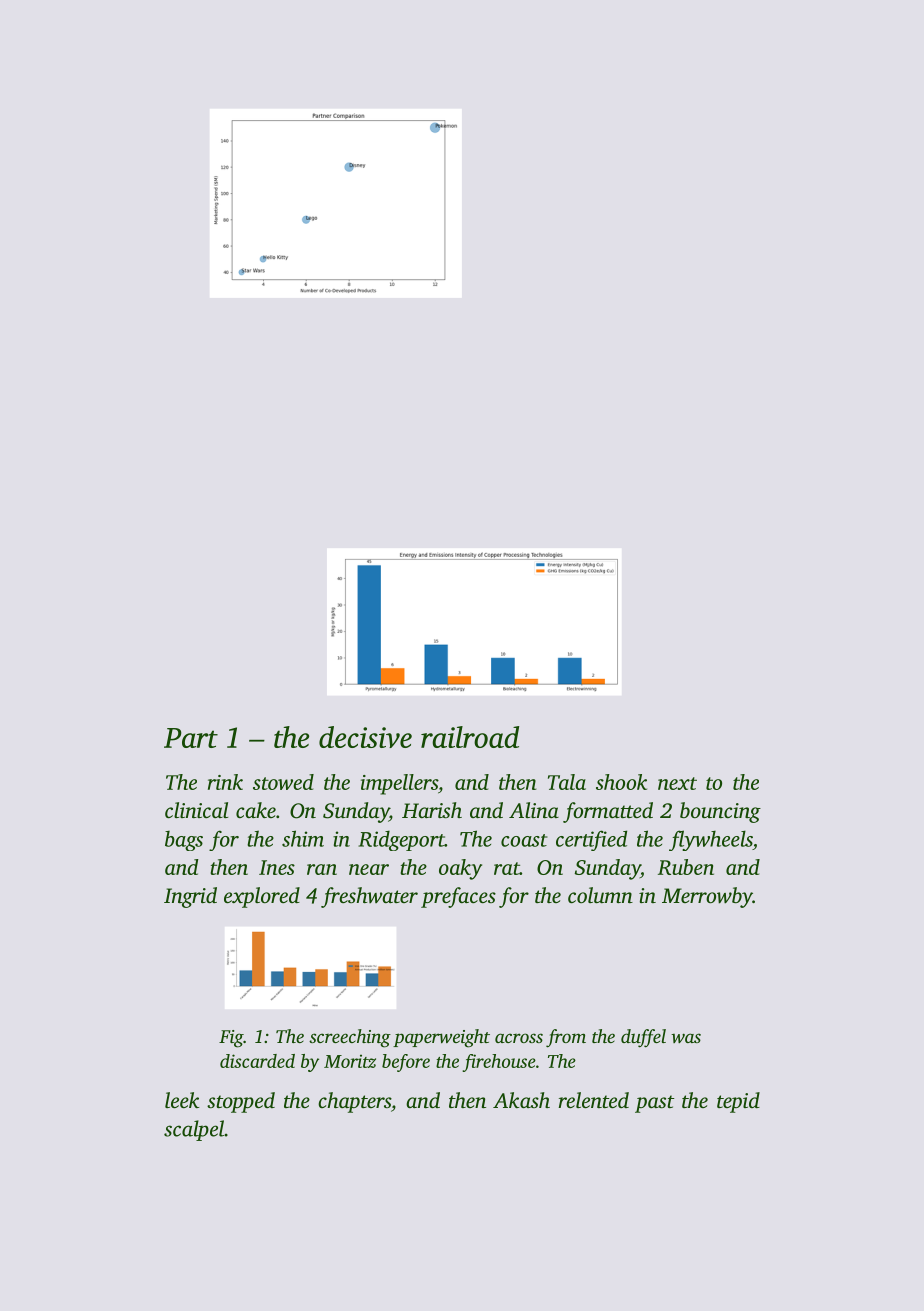 The height and width of the page is (1311, 924). I want to click on scalpel, so click(194, 1130).
